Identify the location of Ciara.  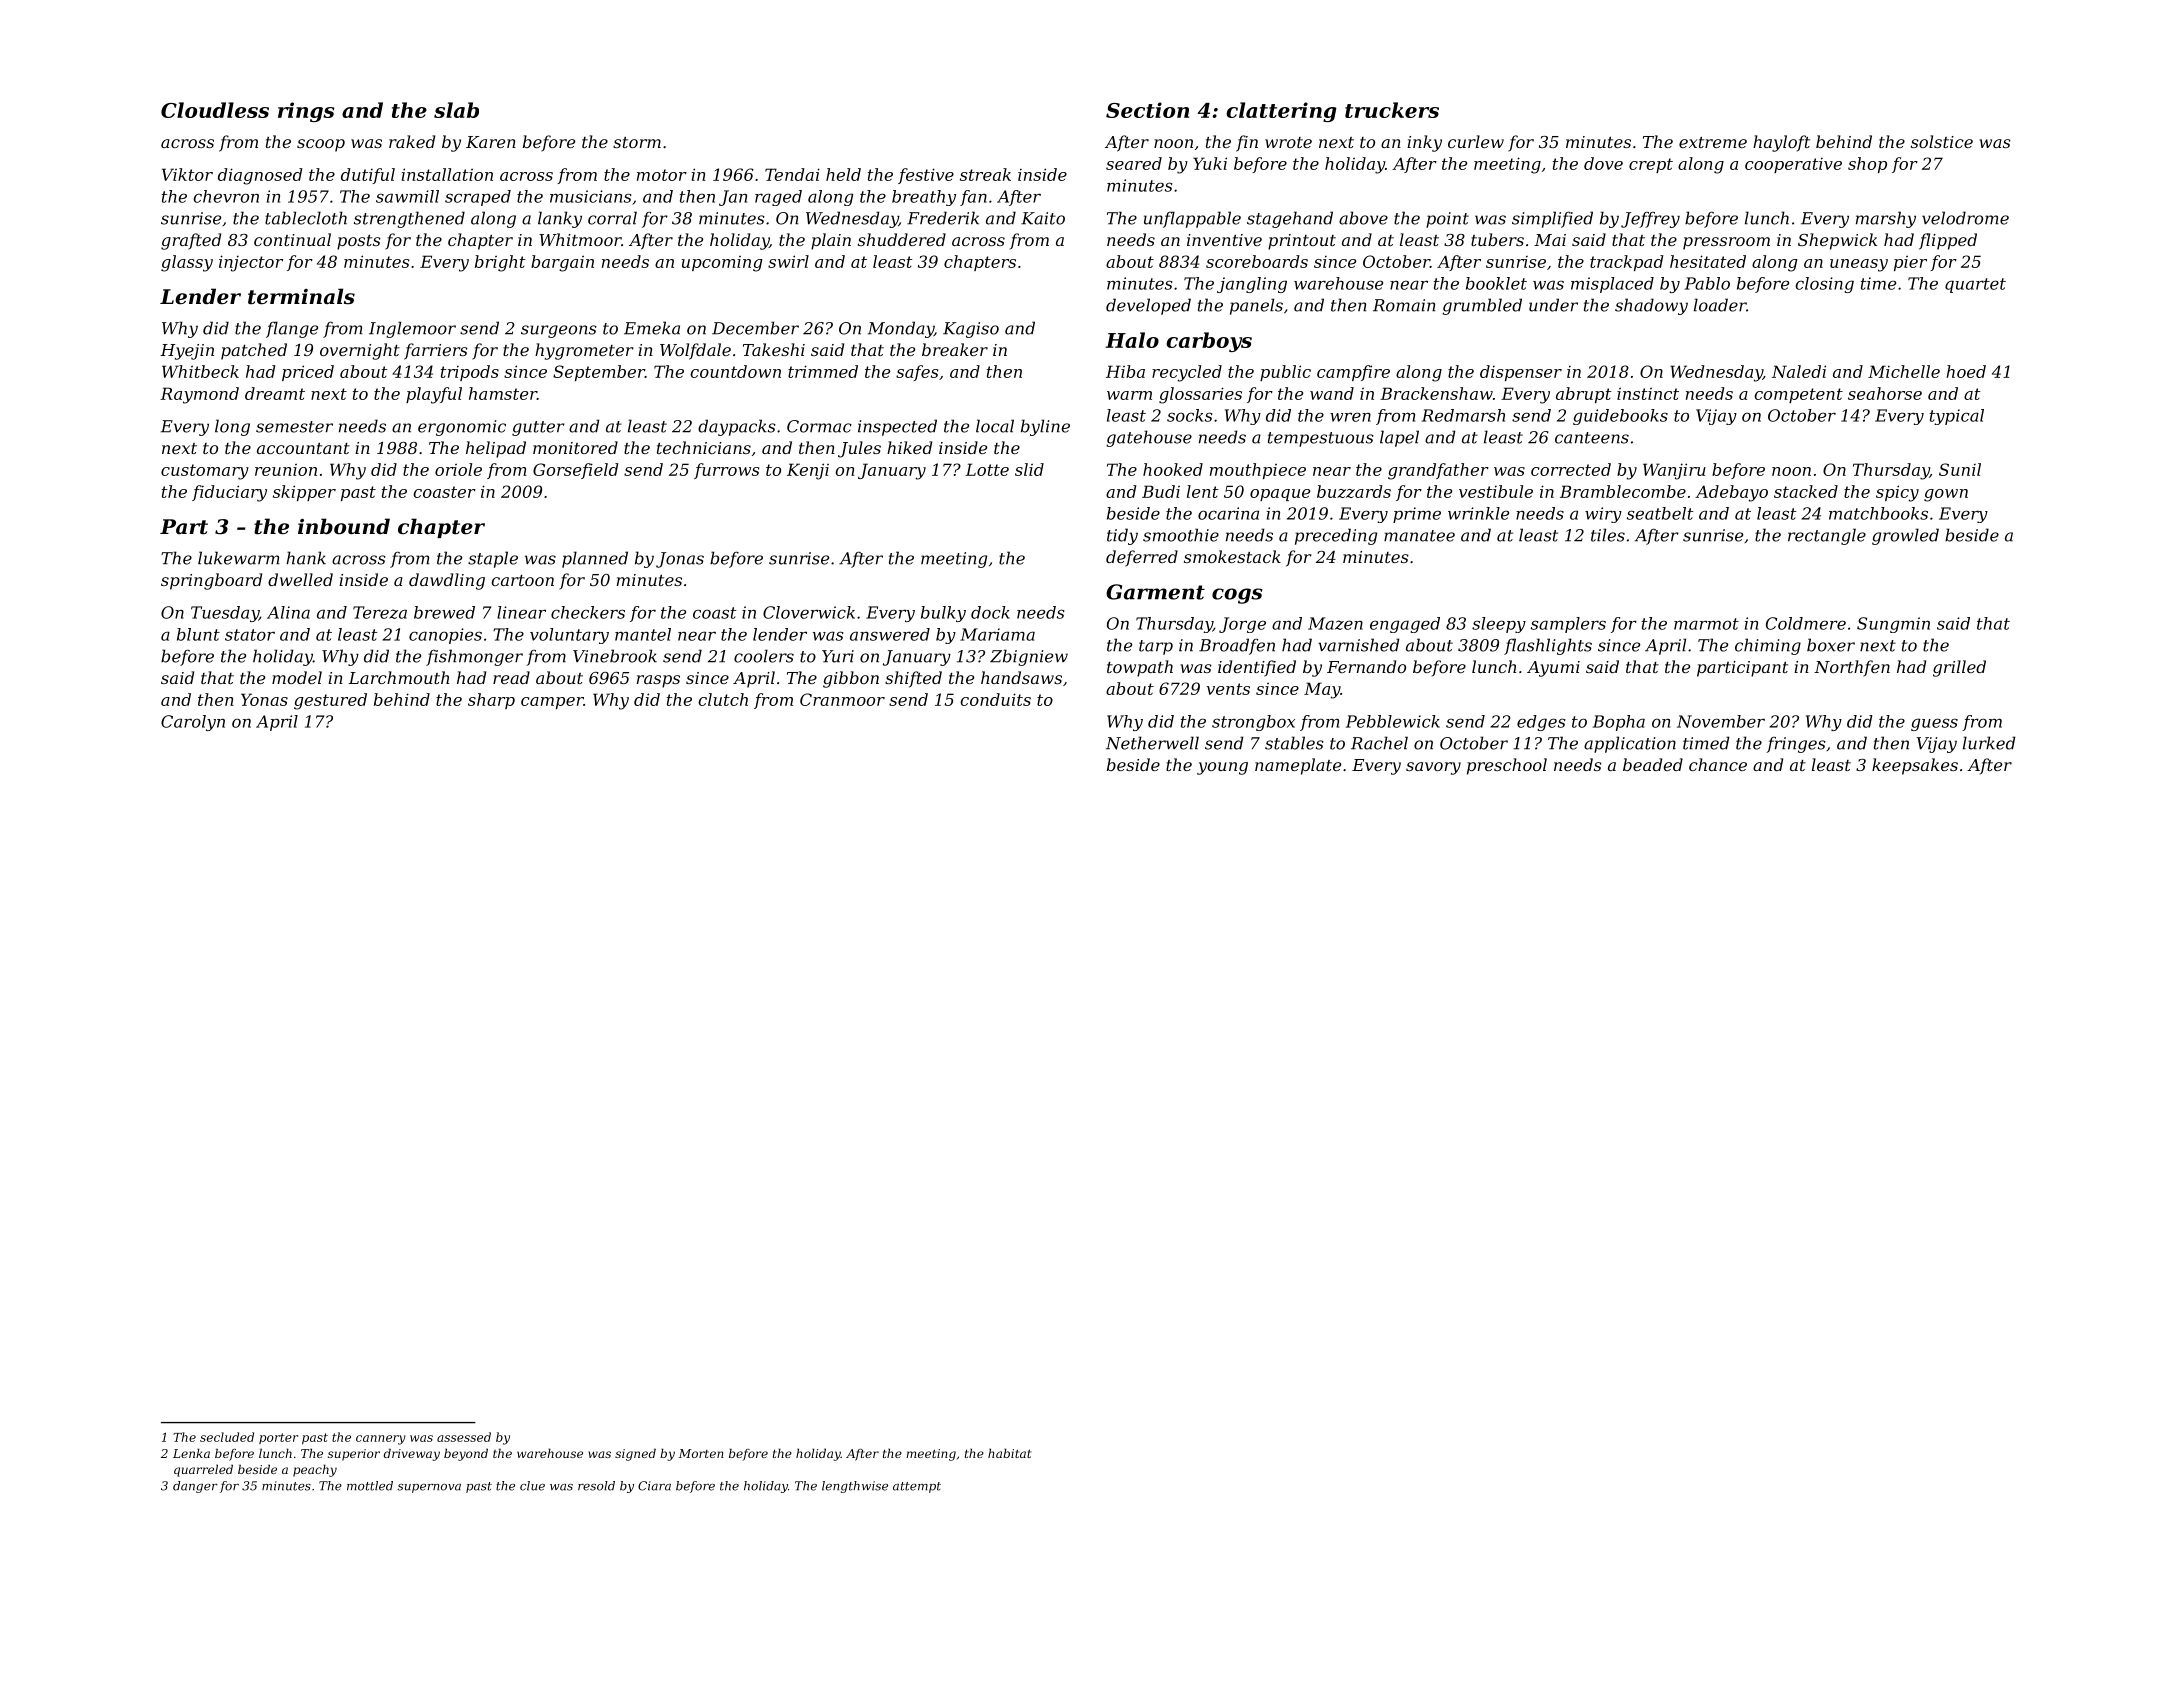
(654, 1486).
